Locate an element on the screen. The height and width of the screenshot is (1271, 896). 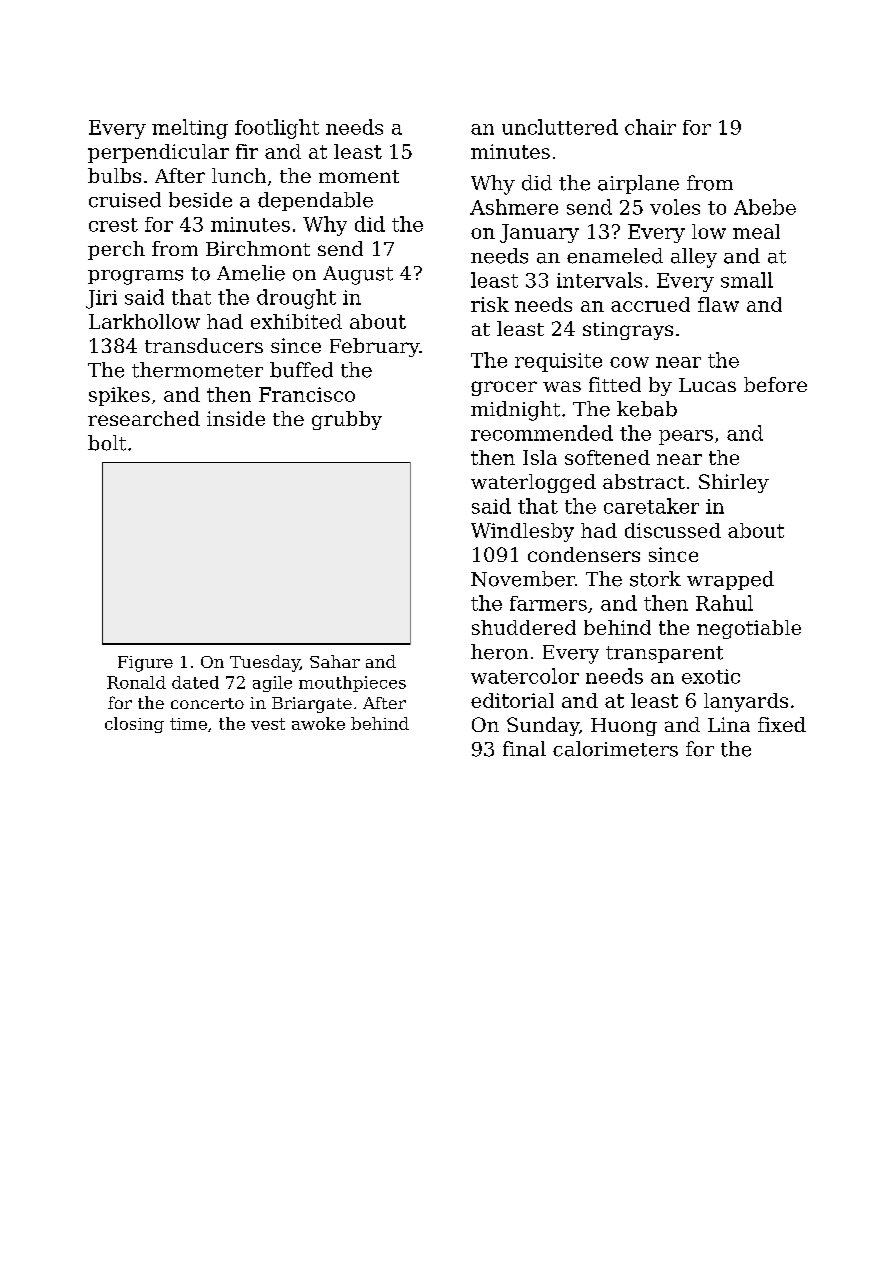
footlight is located at coordinates (277, 129).
